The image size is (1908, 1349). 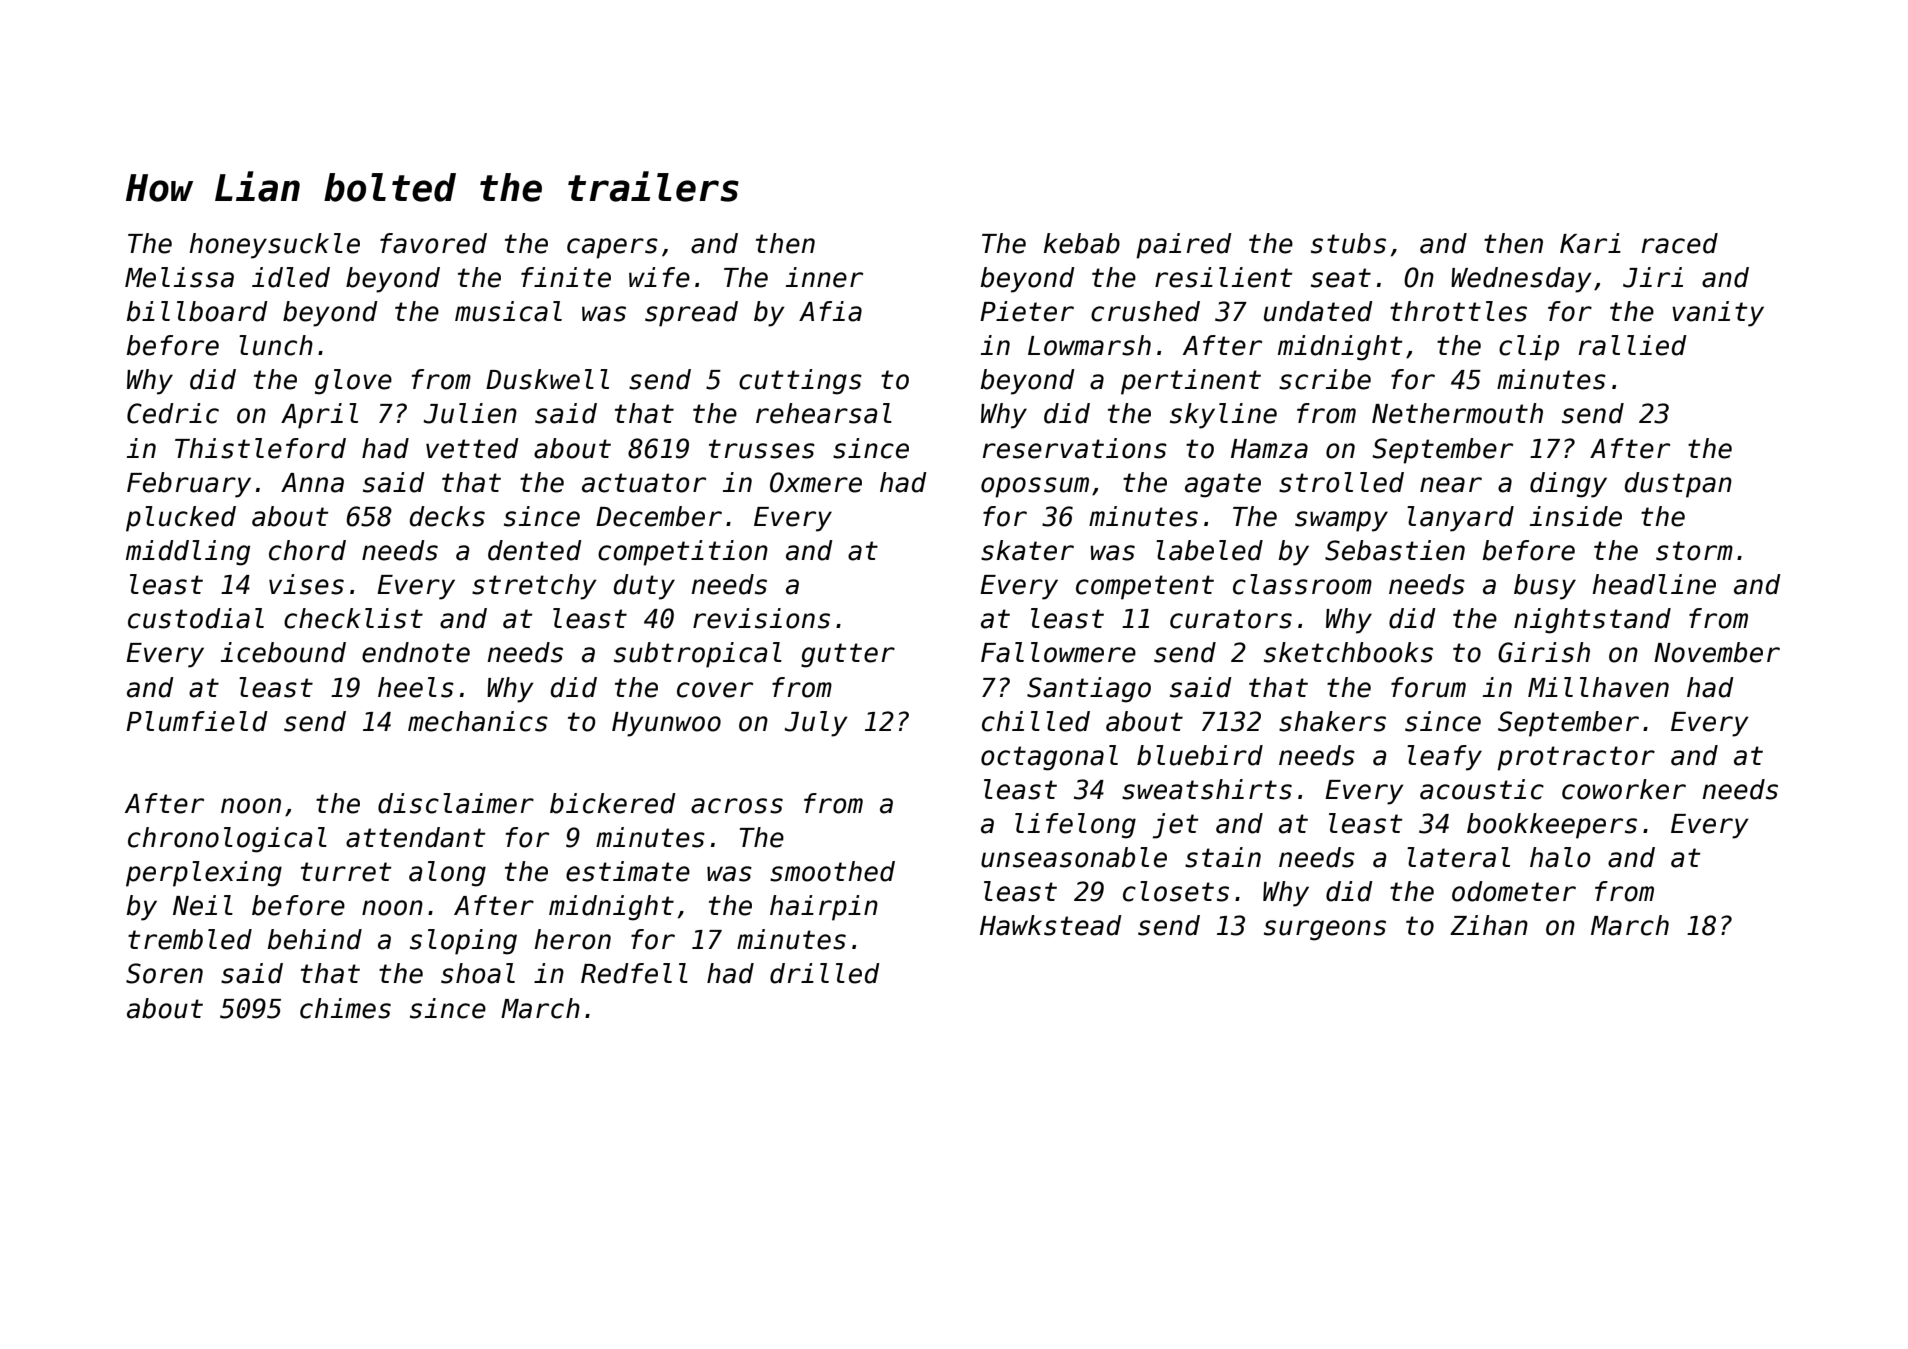 I want to click on icebound, so click(x=283, y=652).
